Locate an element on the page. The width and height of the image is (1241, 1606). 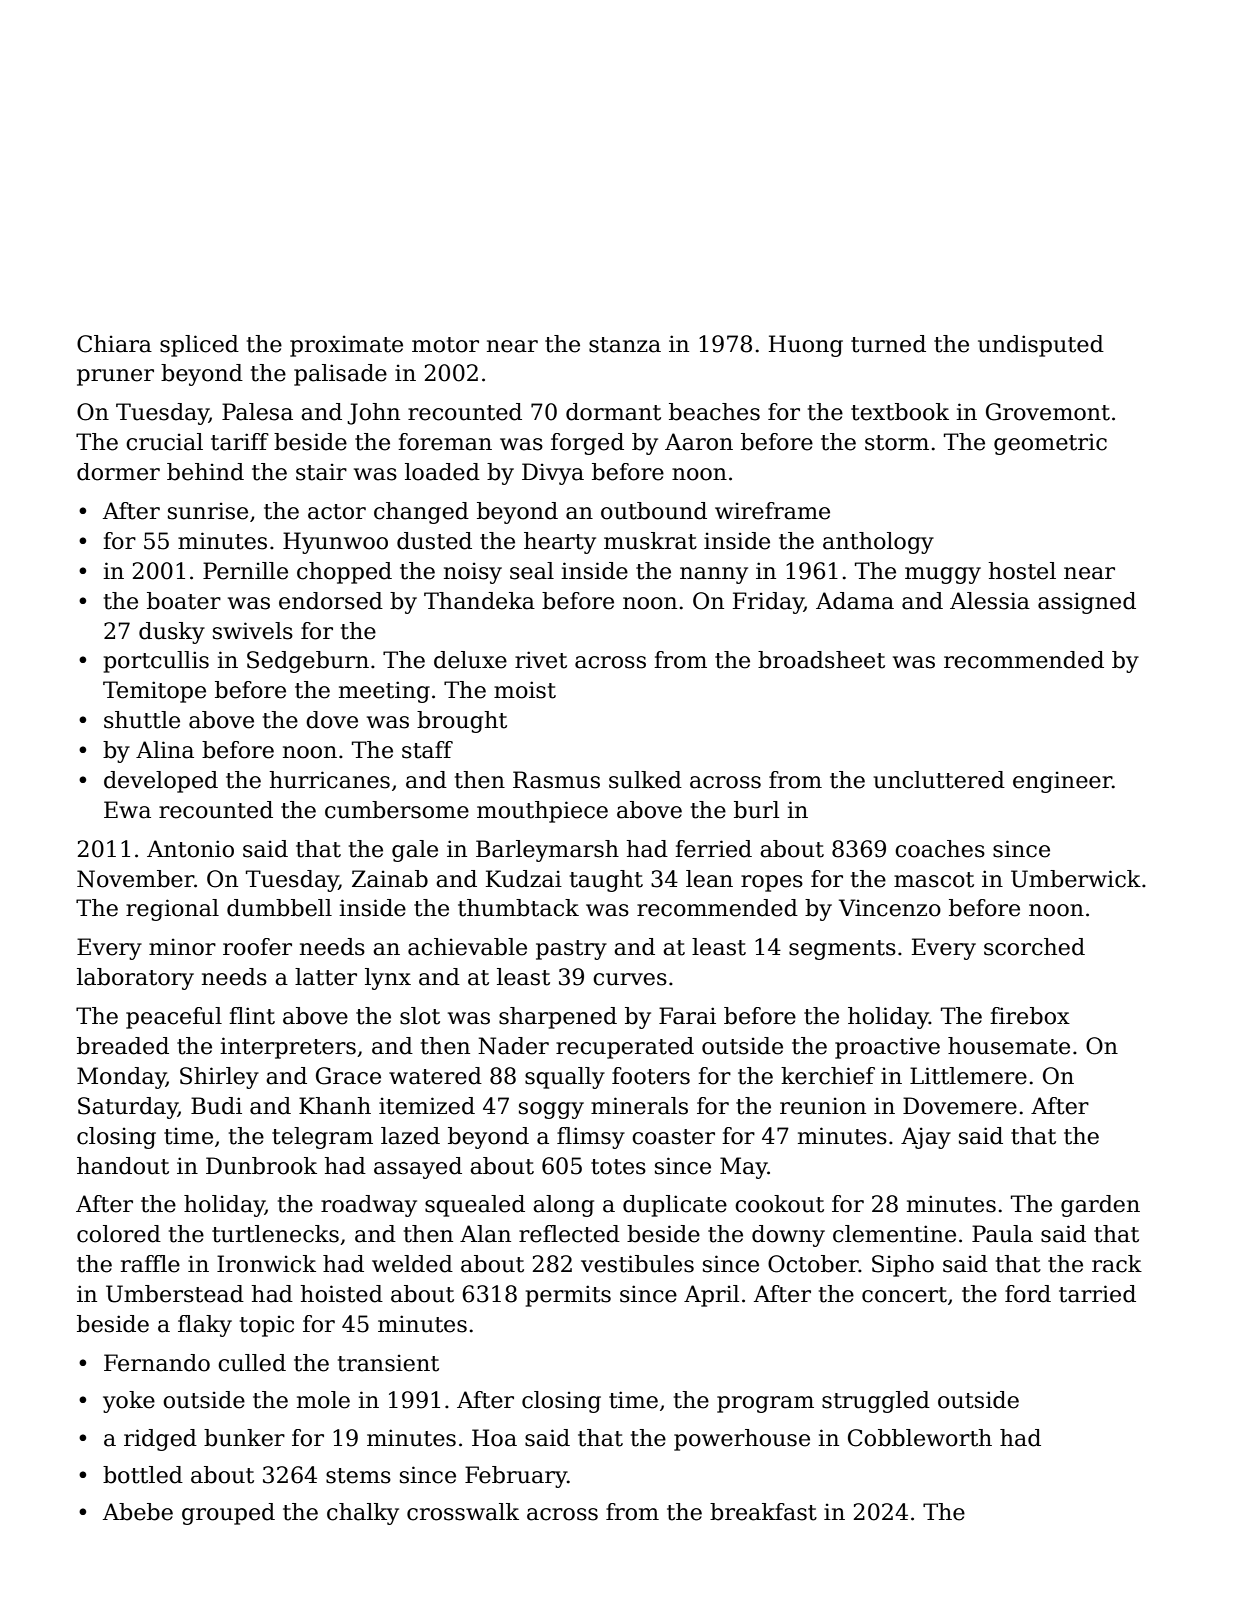
Fernando is located at coordinates (157, 1363).
